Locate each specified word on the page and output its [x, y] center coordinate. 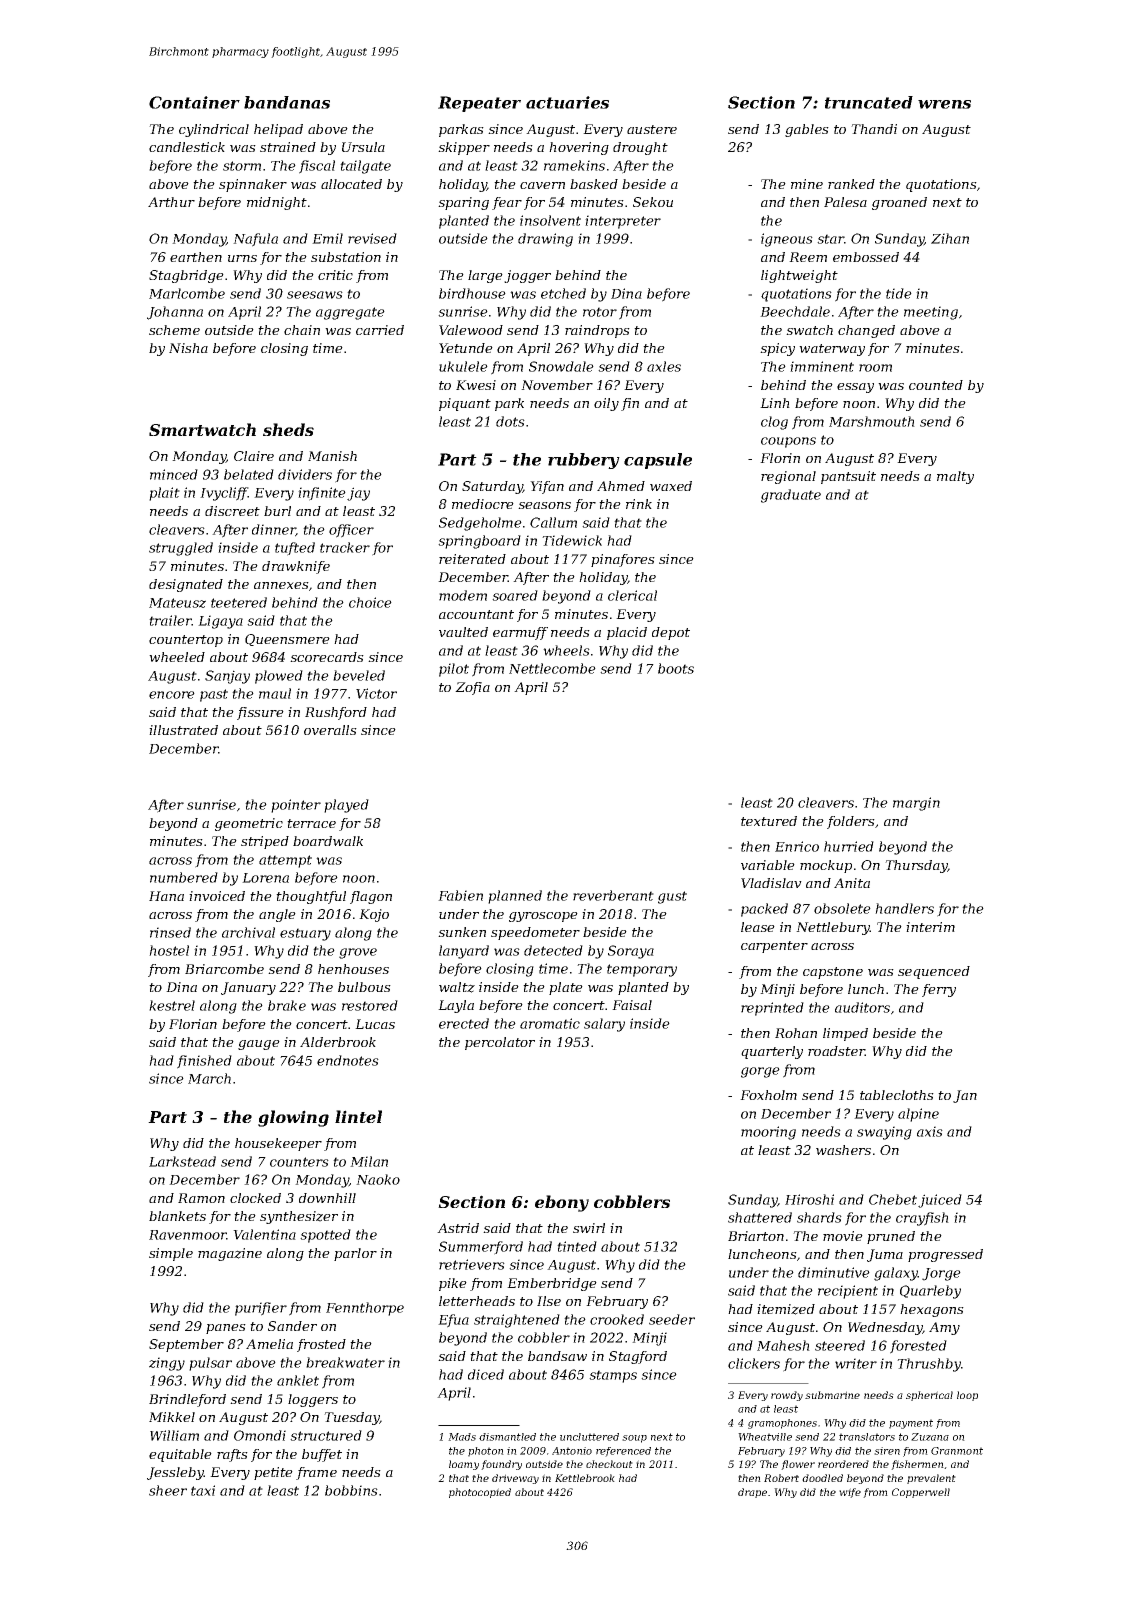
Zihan [950, 238]
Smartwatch [202, 429]
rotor [600, 312]
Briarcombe [224, 969]
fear [507, 203]
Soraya [631, 952]
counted [936, 385]
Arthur [171, 202]
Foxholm [768, 1095]
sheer [168, 1490]
